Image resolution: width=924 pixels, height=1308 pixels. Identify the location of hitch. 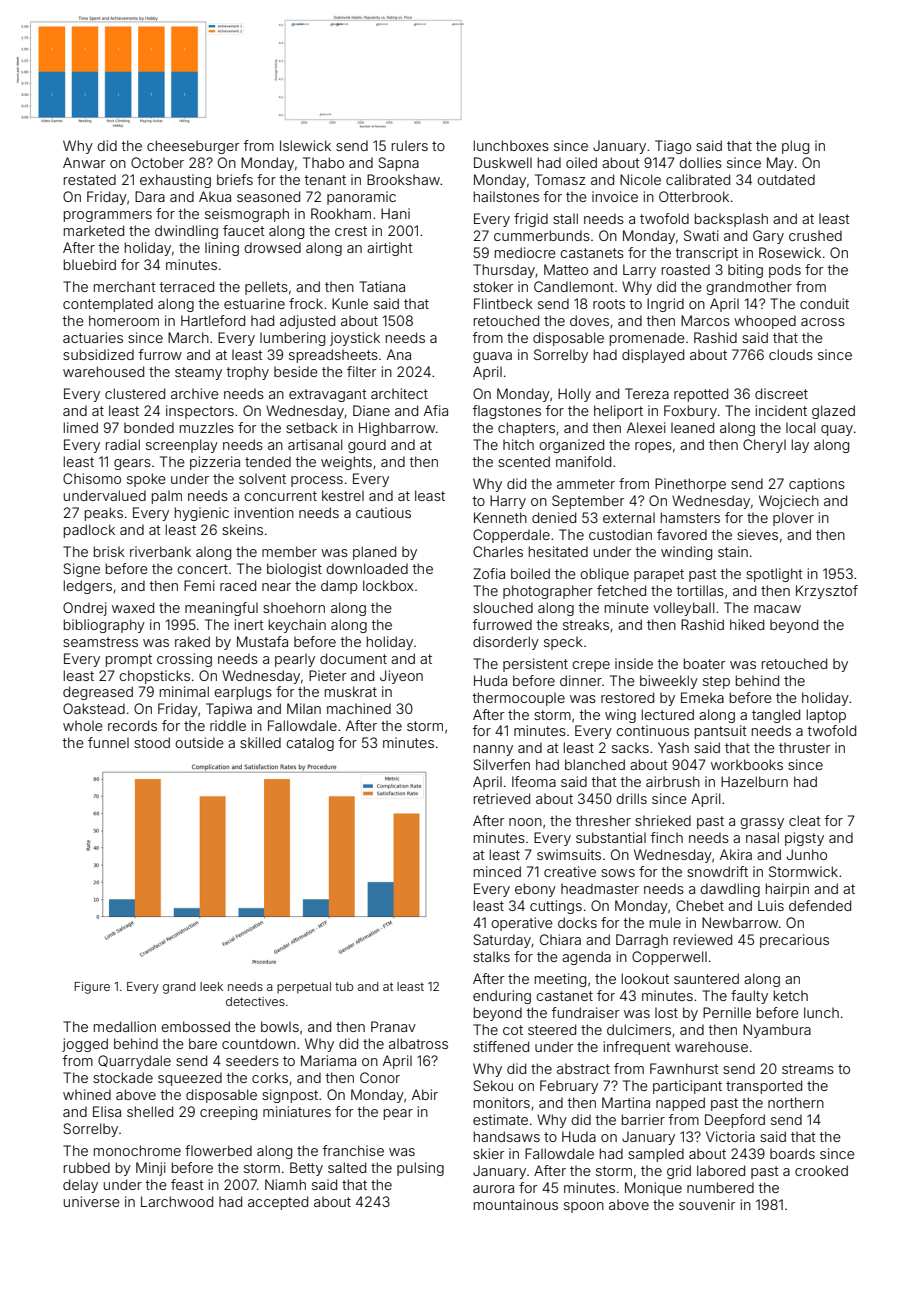
(518, 444).
